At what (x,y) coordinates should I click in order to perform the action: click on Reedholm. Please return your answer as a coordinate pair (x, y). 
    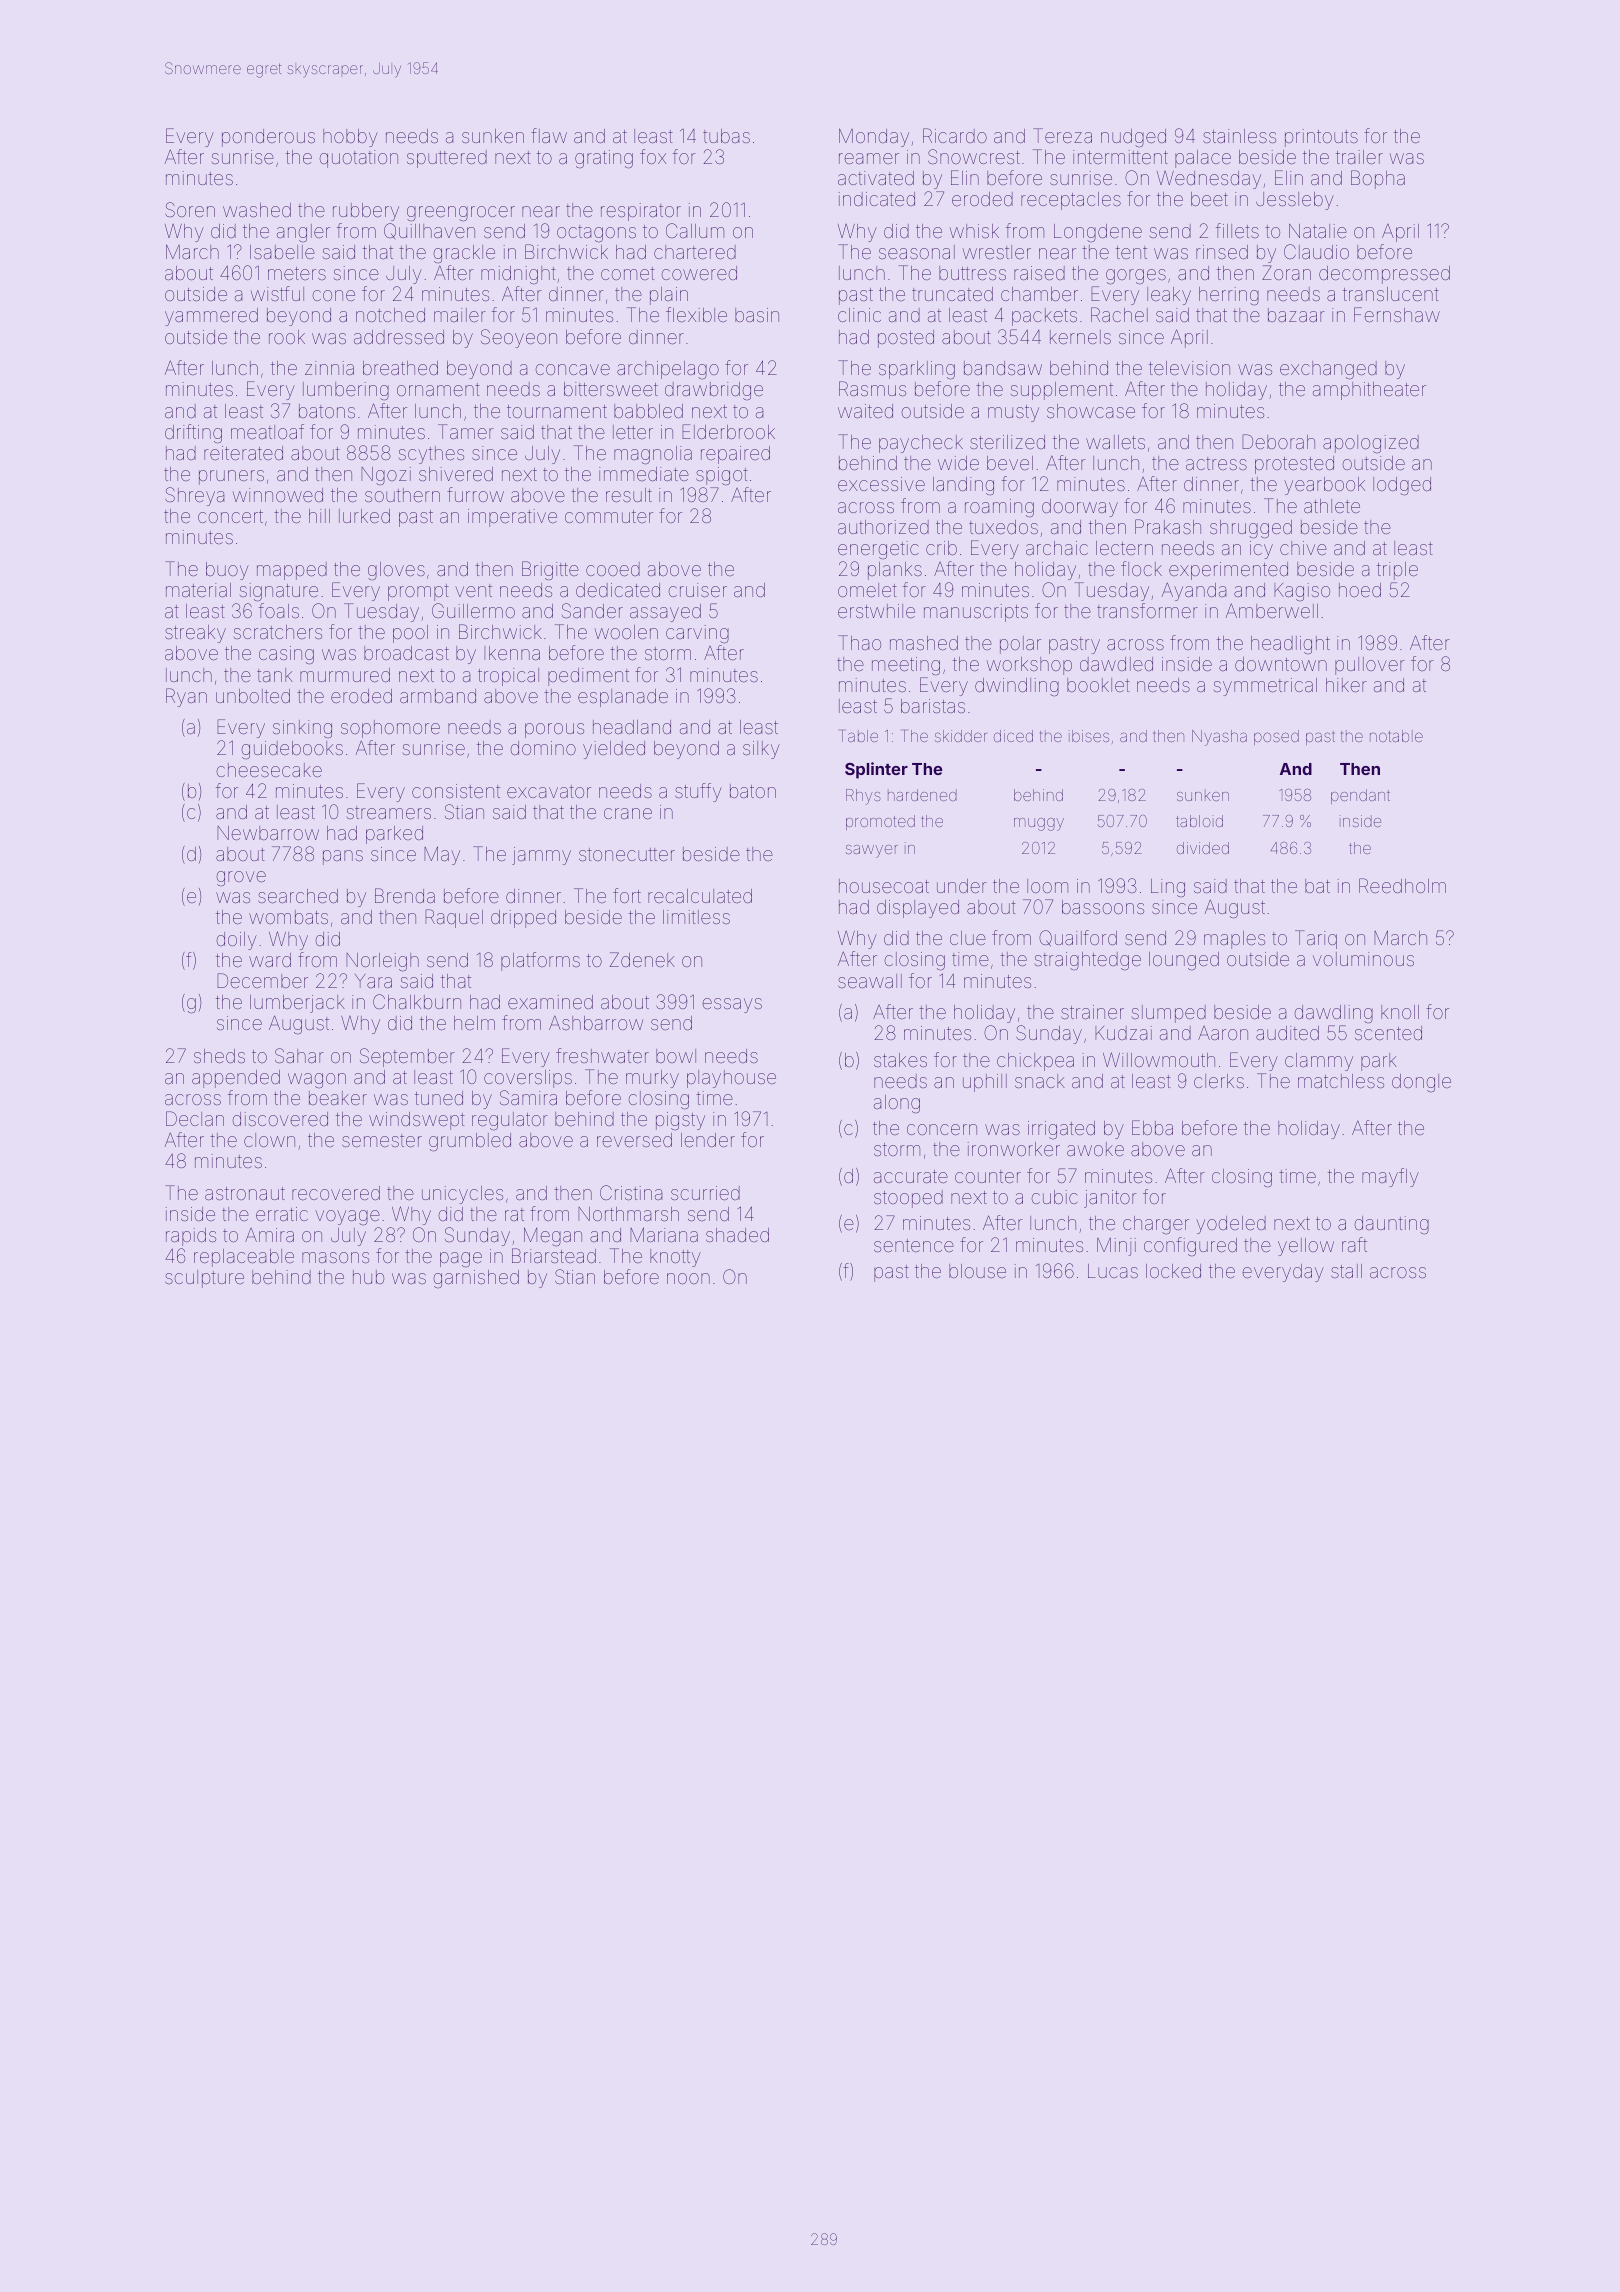
    Looking at the image, I should click on (1402, 885).
